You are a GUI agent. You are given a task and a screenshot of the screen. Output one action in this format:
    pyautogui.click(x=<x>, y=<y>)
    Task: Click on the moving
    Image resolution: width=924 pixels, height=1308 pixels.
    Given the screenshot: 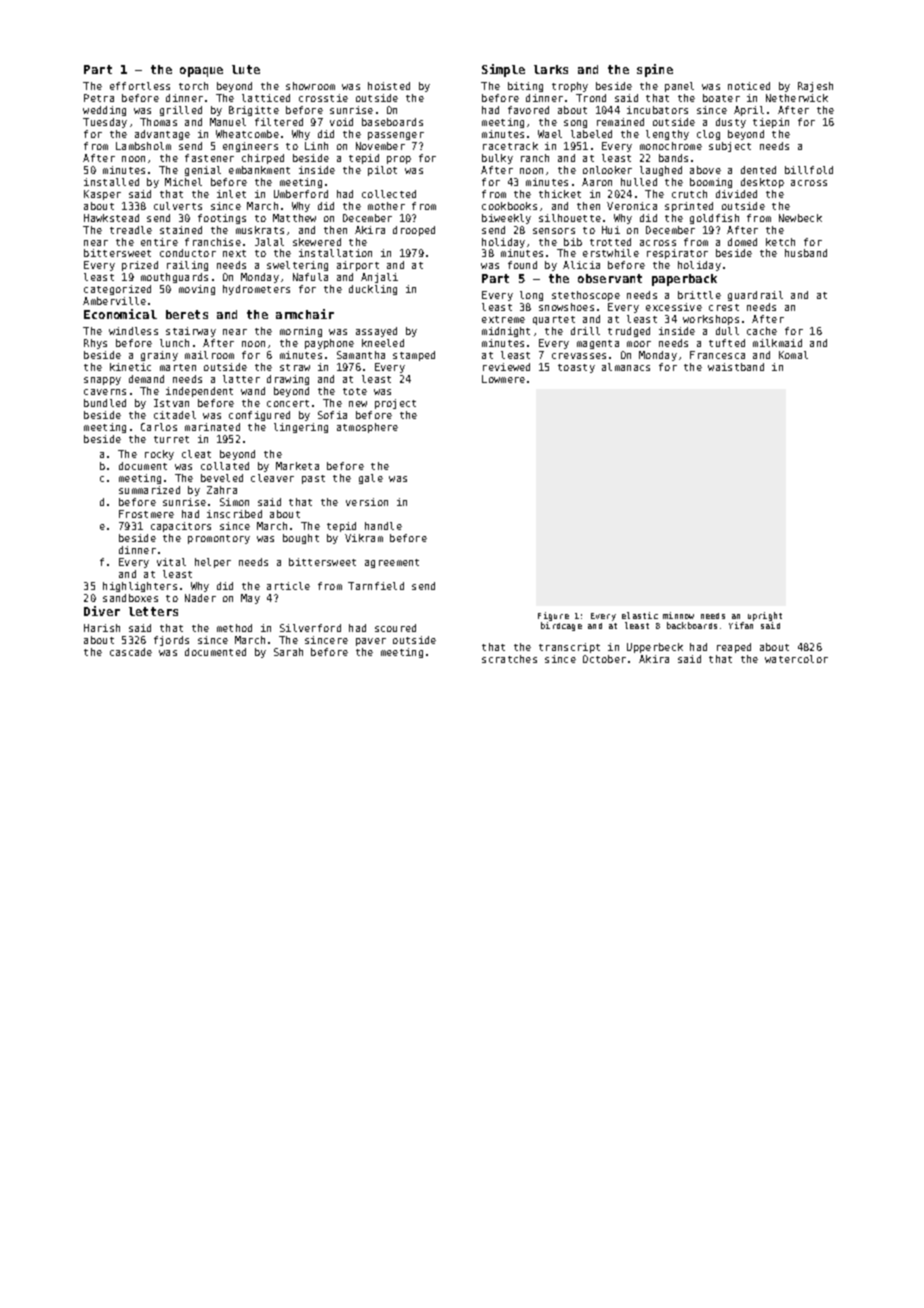 What is the action you would take?
    pyautogui.click(x=197, y=290)
